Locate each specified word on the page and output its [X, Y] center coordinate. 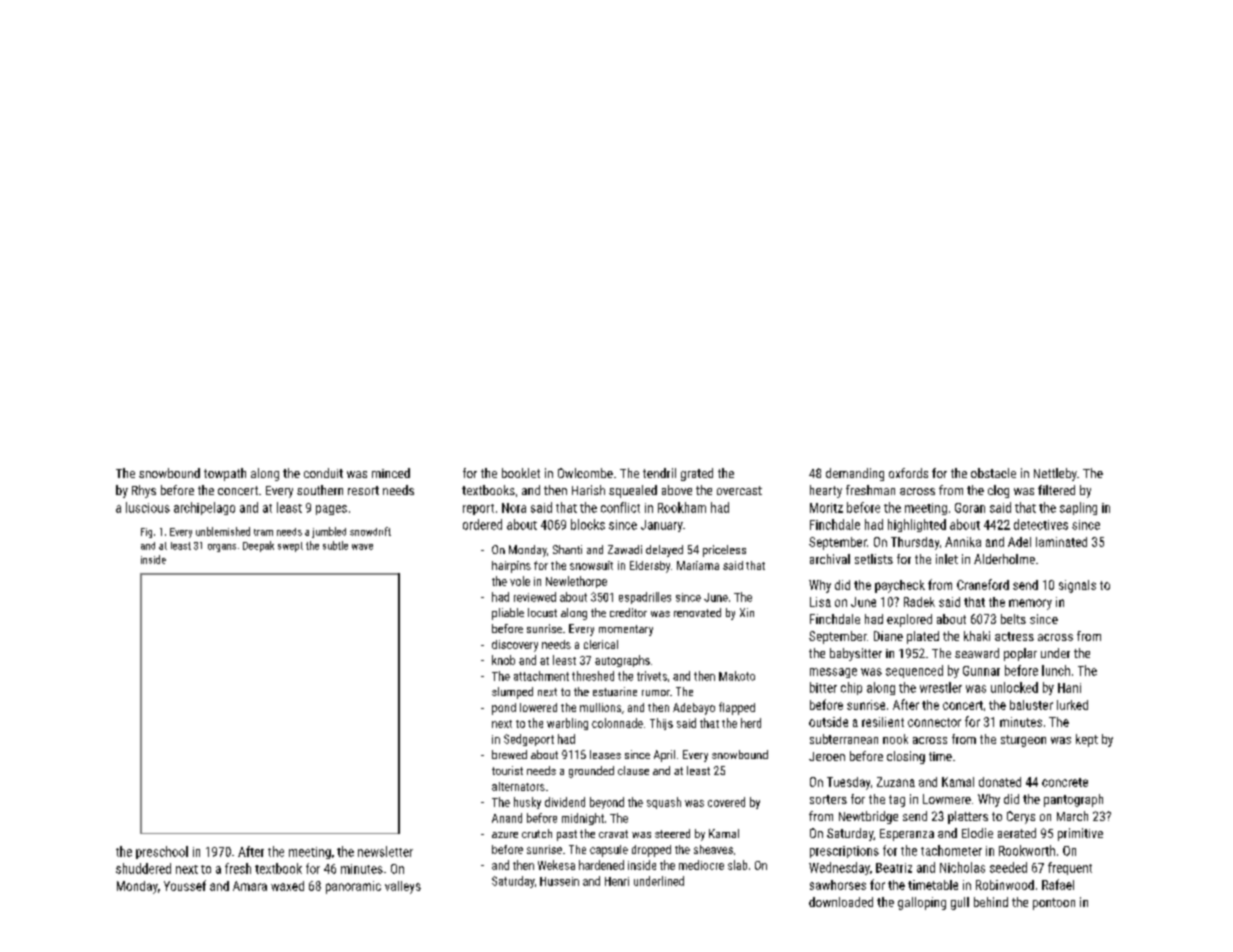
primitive [1080, 834]
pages [331, 510]
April [664, 756]
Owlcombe [585, 473]
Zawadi [625, 549]
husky [527, 803]
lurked [1072, 705]
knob [503, 660]
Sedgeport [529, 740]
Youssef [185, 885]
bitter [823, 687]
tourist [507, 770]
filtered [1056, 490]
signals [1077, 586]
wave [362, 547]
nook [895, 739]
